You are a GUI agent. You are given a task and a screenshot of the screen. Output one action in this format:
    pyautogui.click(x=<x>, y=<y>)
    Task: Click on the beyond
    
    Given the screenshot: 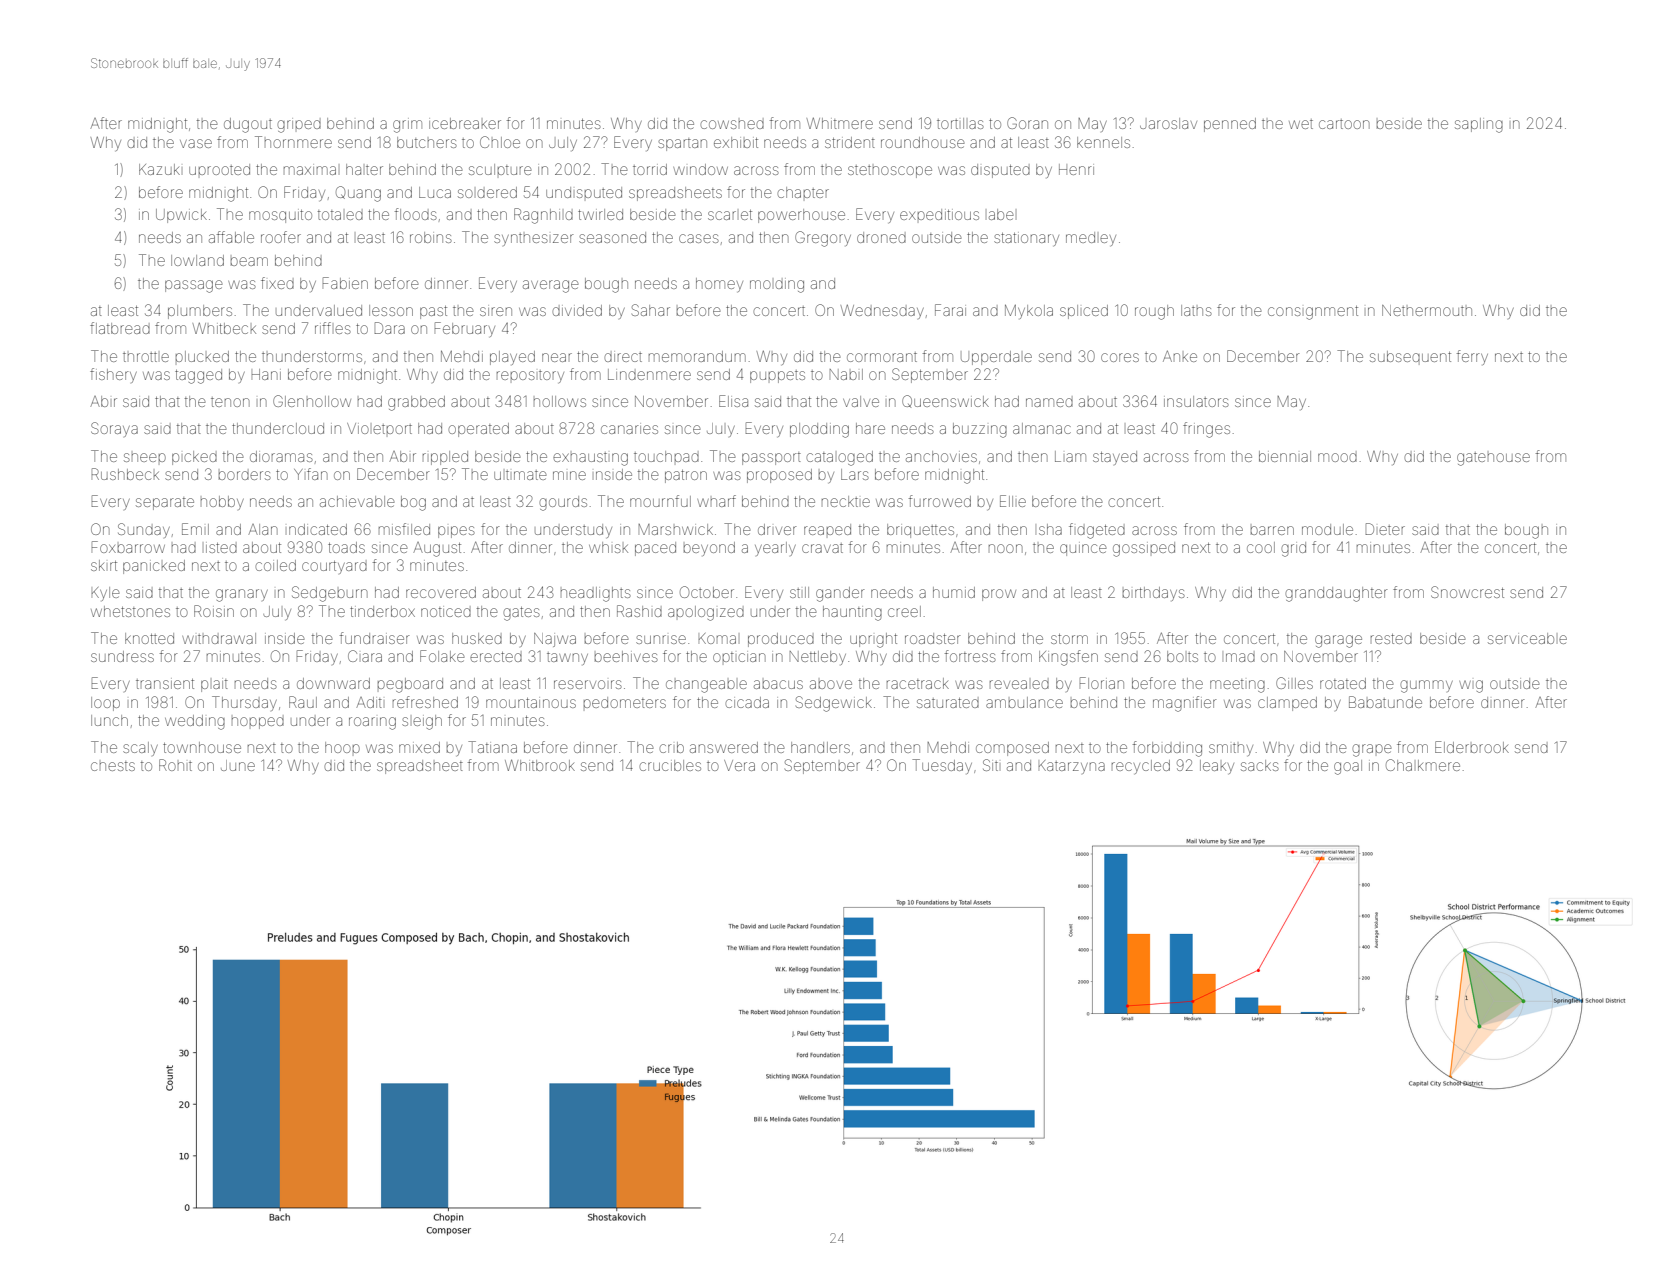 What is the action you would take?
    pyautogui.click(x=709, y=549)
